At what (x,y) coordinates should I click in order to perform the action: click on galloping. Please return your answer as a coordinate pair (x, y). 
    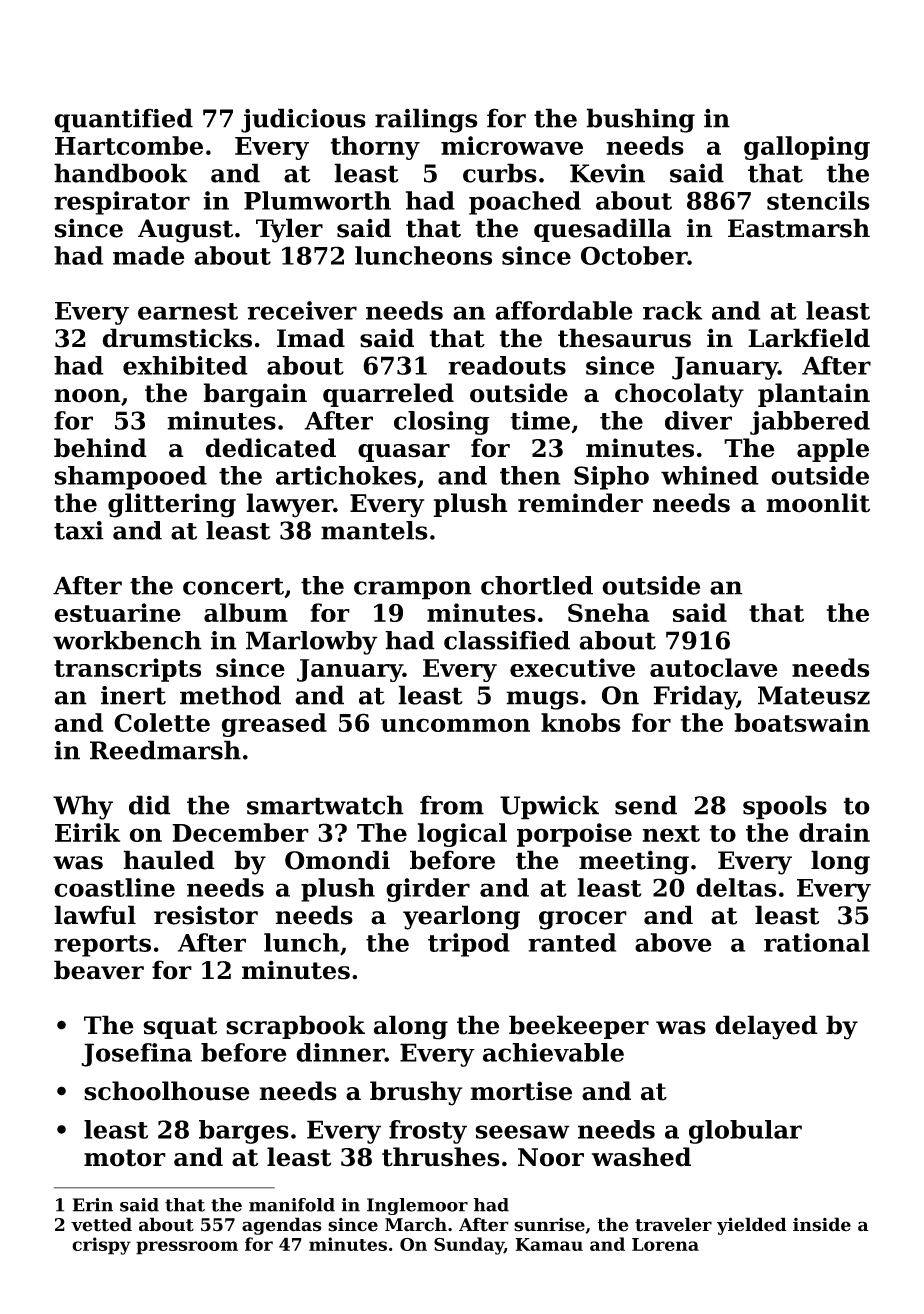
    Looking at the image, I should click on (807, 148).
